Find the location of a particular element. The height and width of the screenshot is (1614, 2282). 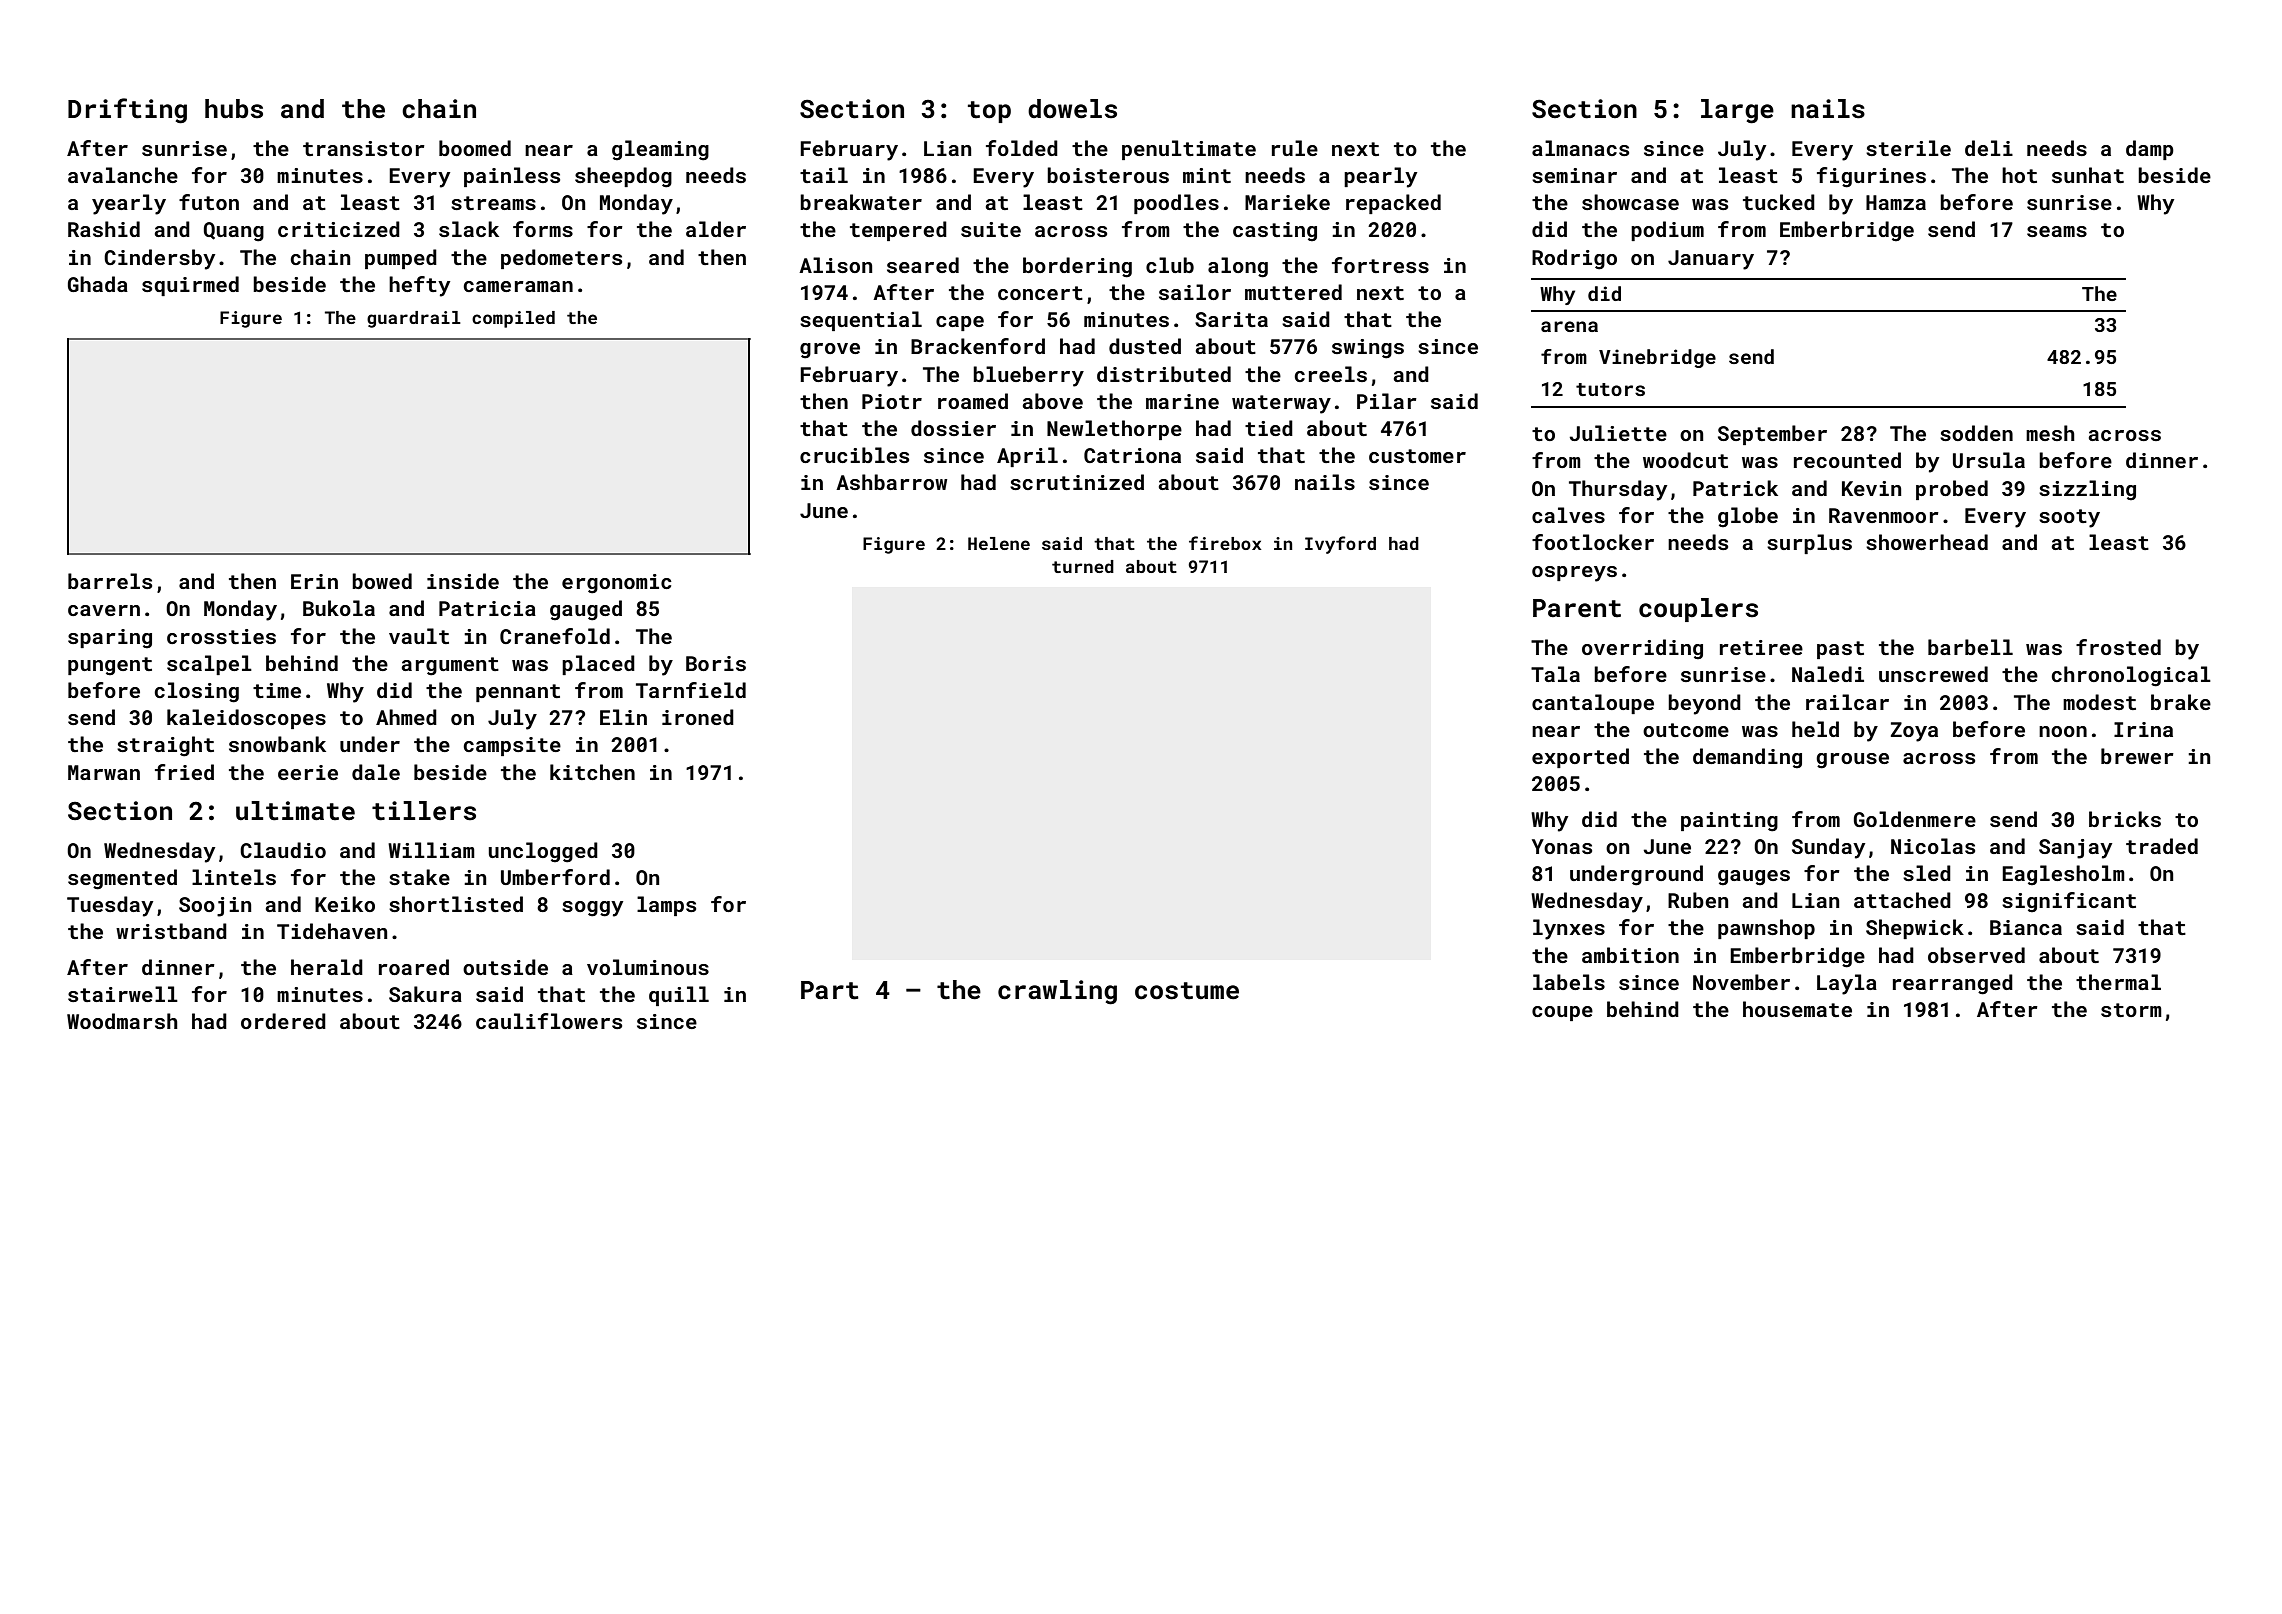

almanacs is located at coordinates (1580, 148).
